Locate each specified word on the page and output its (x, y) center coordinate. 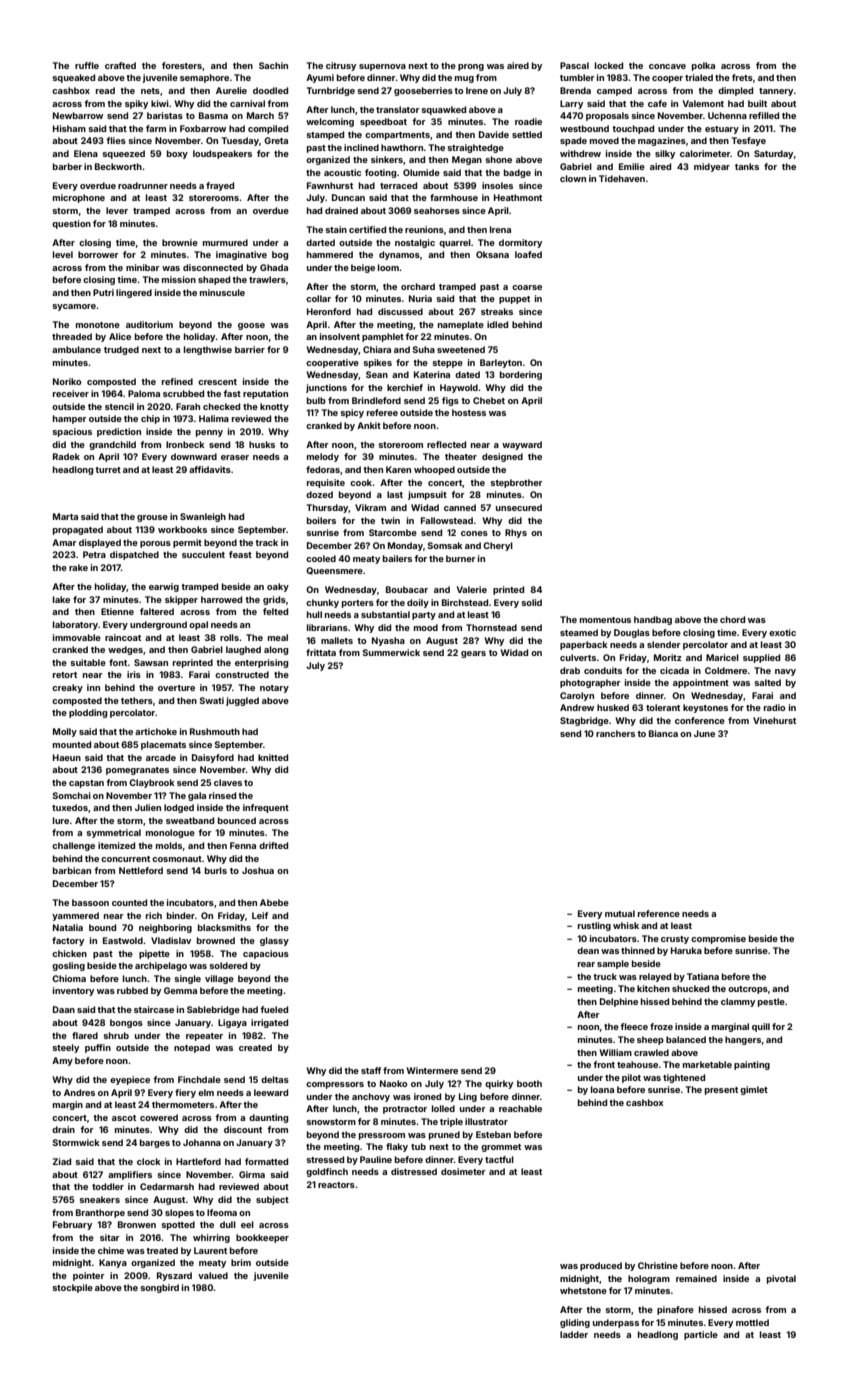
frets (742, 77)
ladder (574, 1334)
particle (701, 1335)
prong (471, 67)
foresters (182, 65)
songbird (159, 1288)
